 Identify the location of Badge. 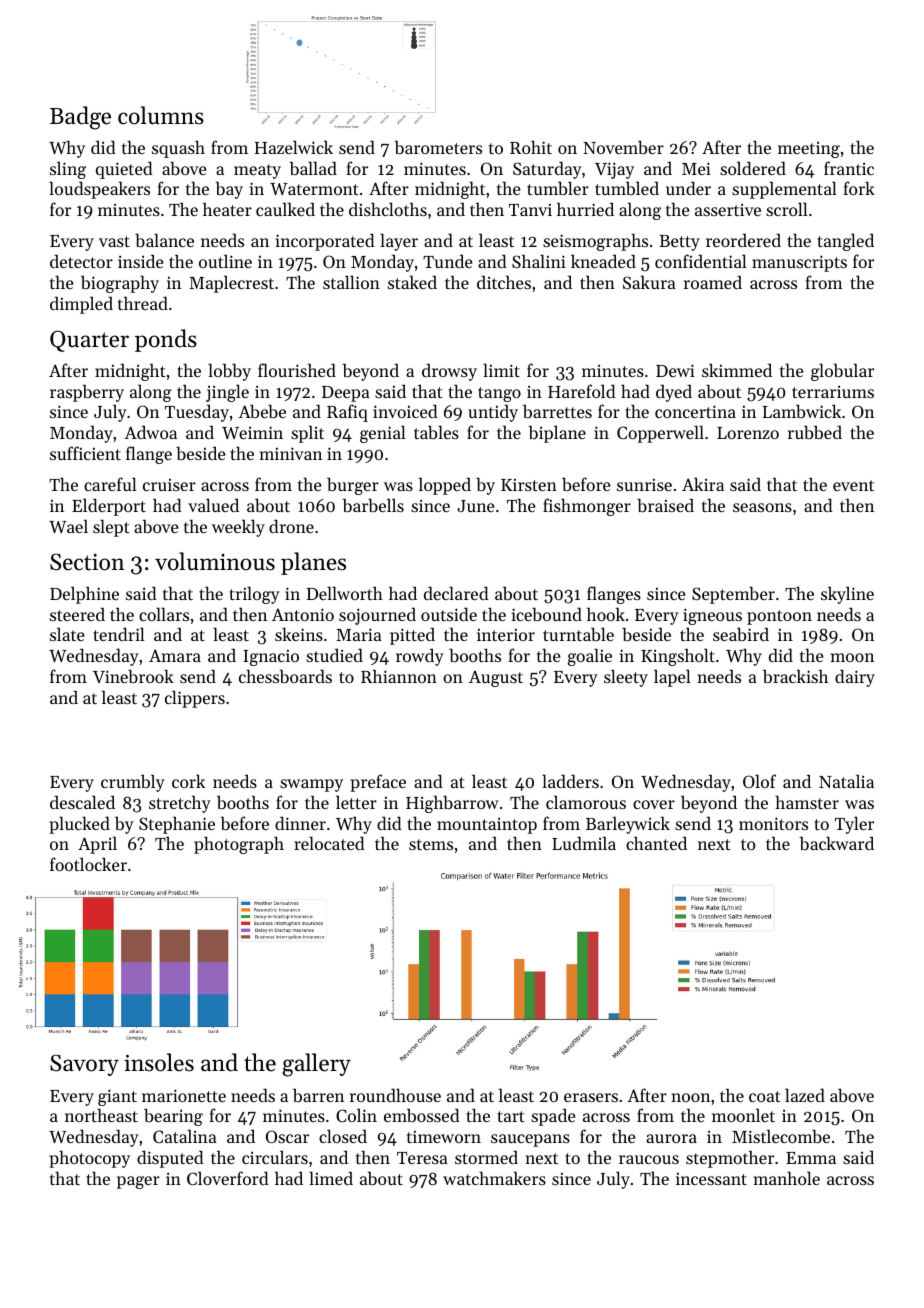
(80, 118).
